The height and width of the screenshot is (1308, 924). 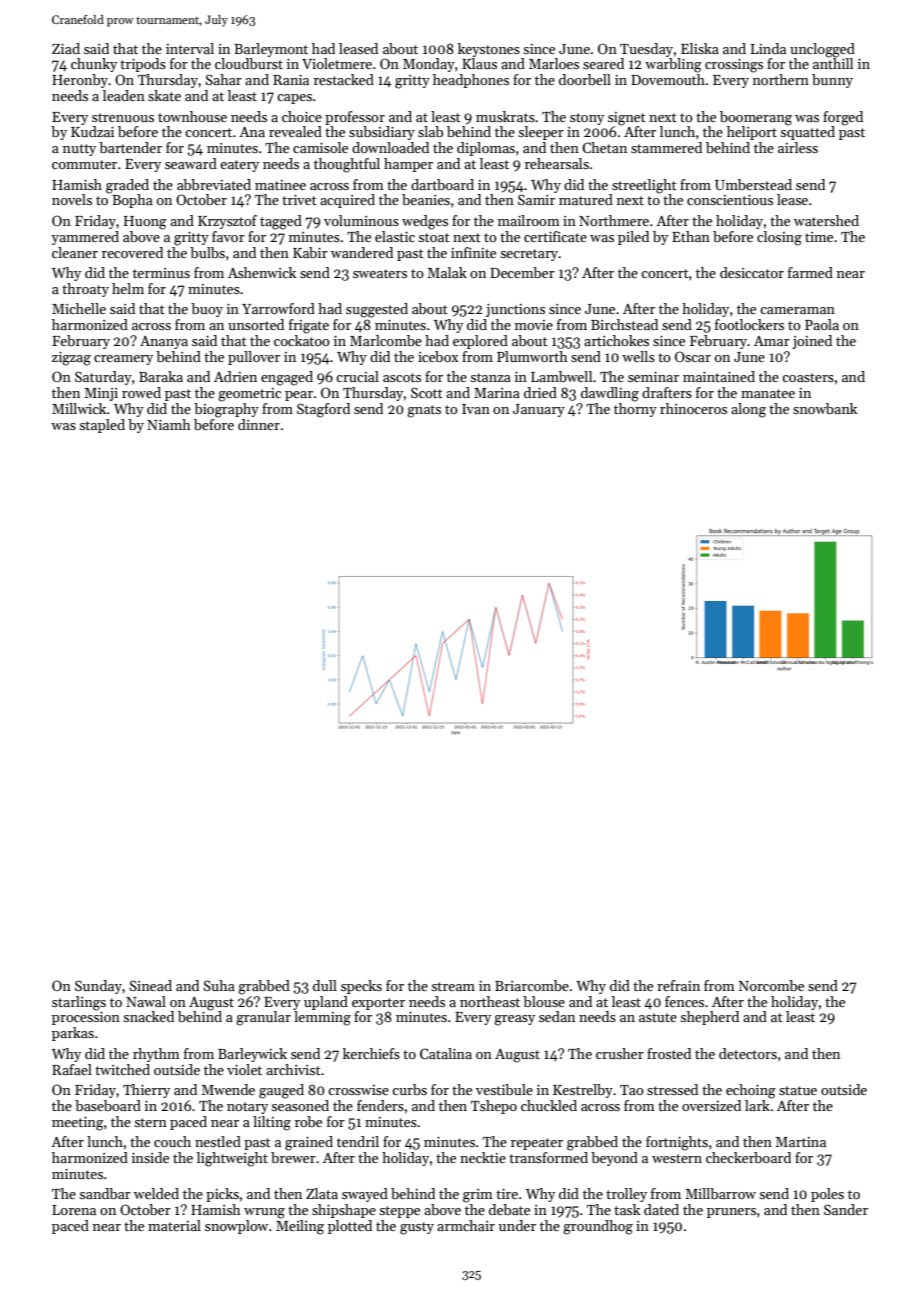 I want to click on professor, so click(x=355, y=118).
